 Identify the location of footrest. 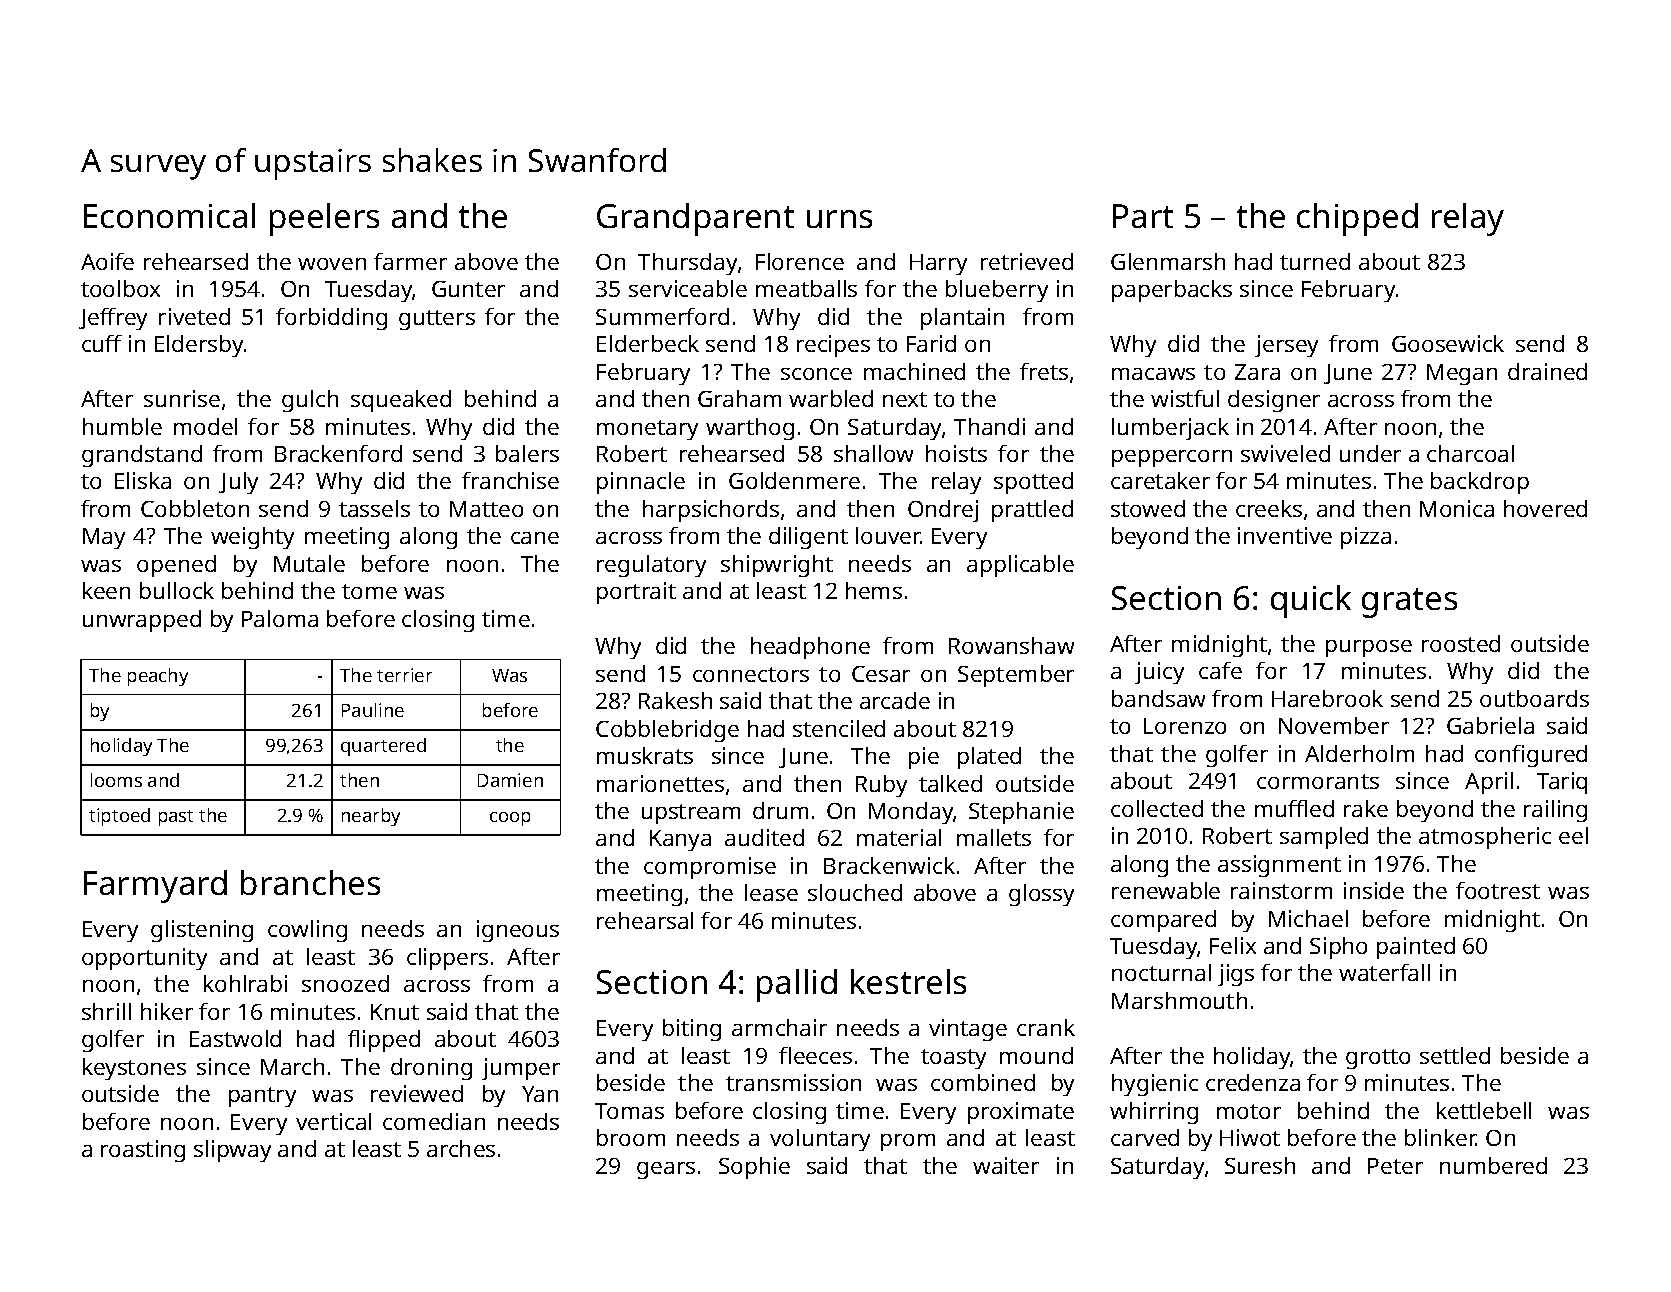
(1498, 890).
